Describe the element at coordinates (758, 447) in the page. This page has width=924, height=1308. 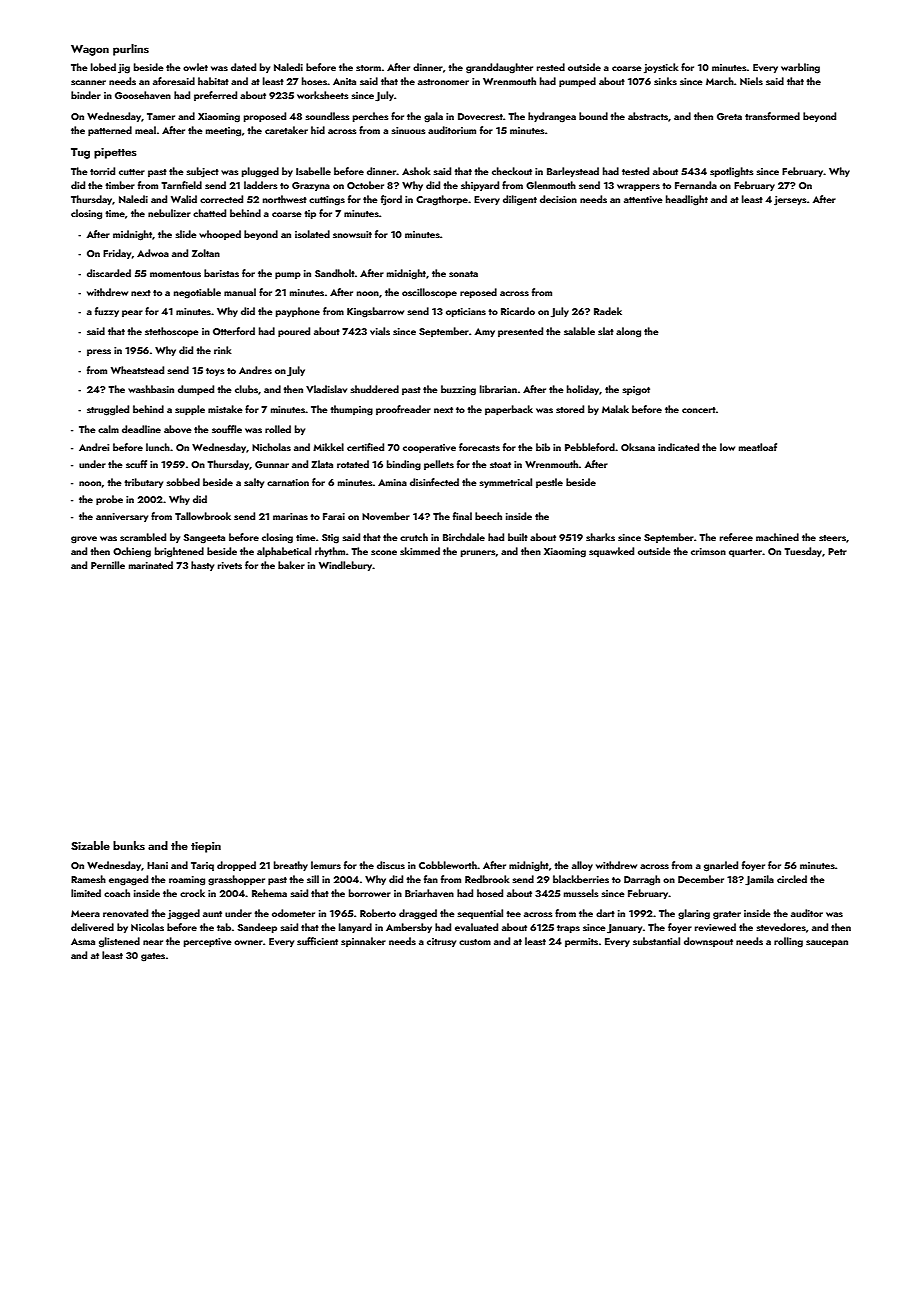
I see `meatloaf` at that location.
